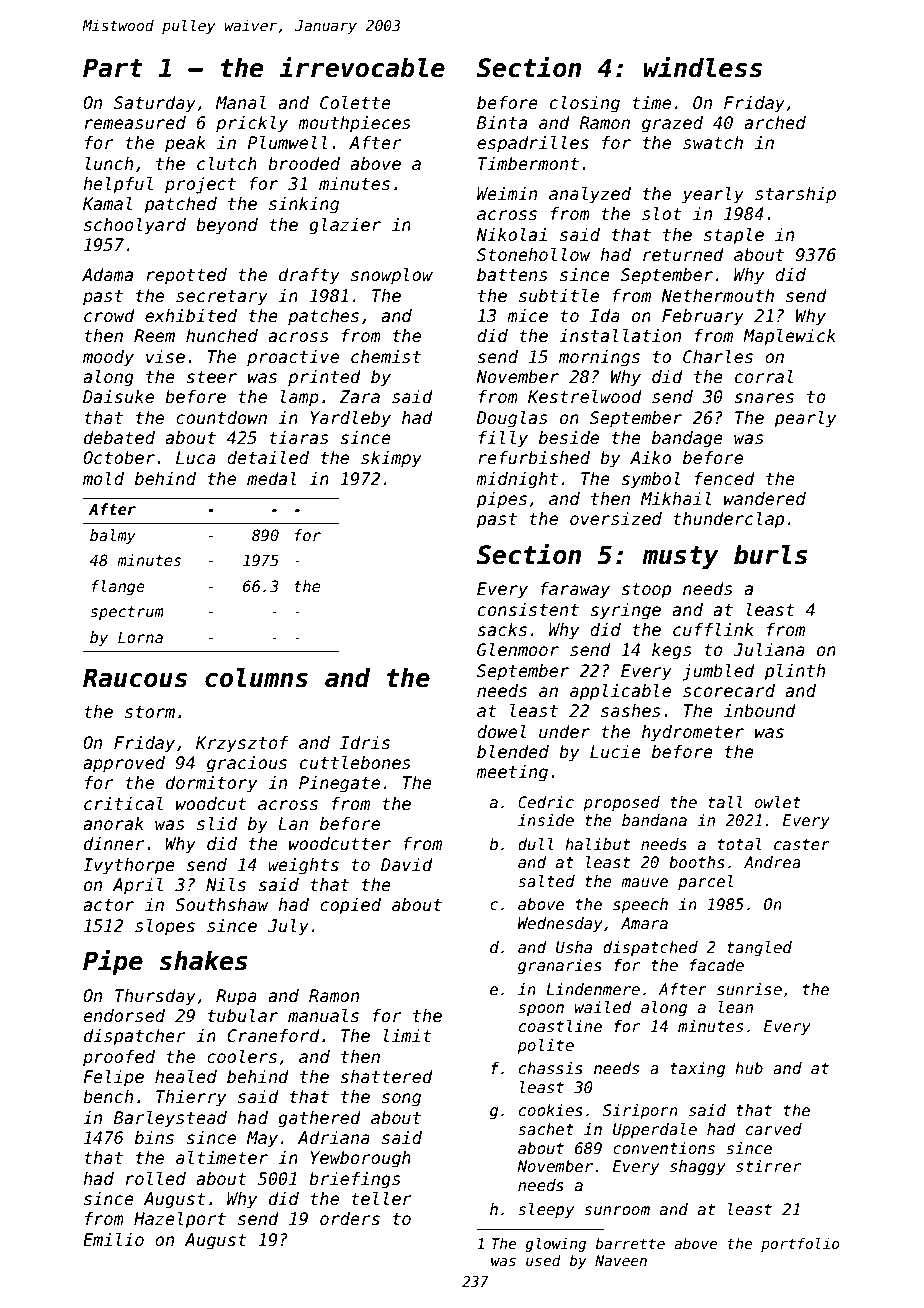  What do you see at coordinates (241, 103) in the screenshot?
I see `Manal` at bounding box center [241, 103].
